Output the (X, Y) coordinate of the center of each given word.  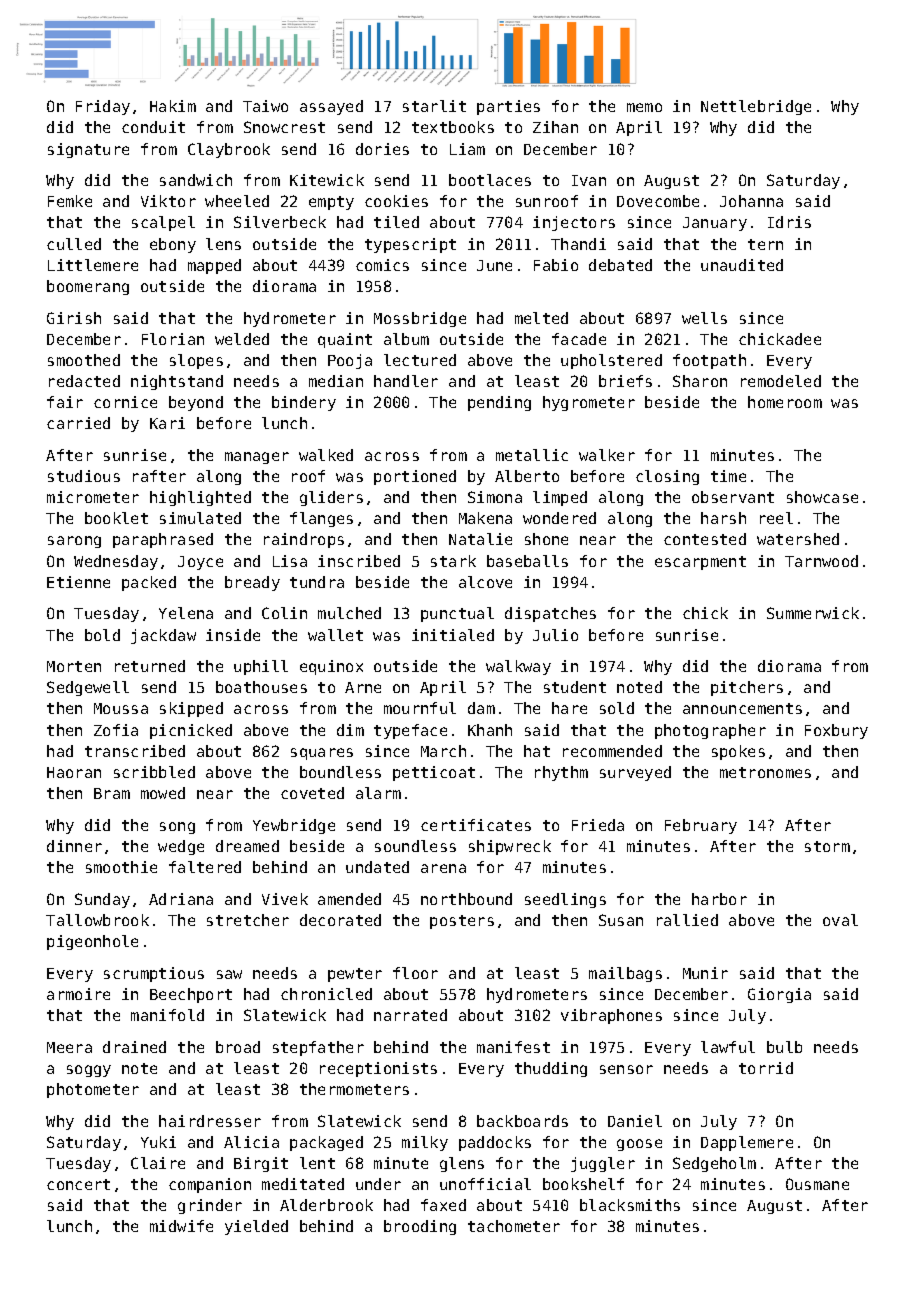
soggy (89, 1071)
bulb (784, 1047)
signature (88, 150)
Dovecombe (658, 201)
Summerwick (813, 613)
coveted (312, 793)
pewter (355, 975)
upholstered (611, 361)
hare (569, 708)
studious (84, 476)
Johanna (751, 201)
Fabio (556, 265)
